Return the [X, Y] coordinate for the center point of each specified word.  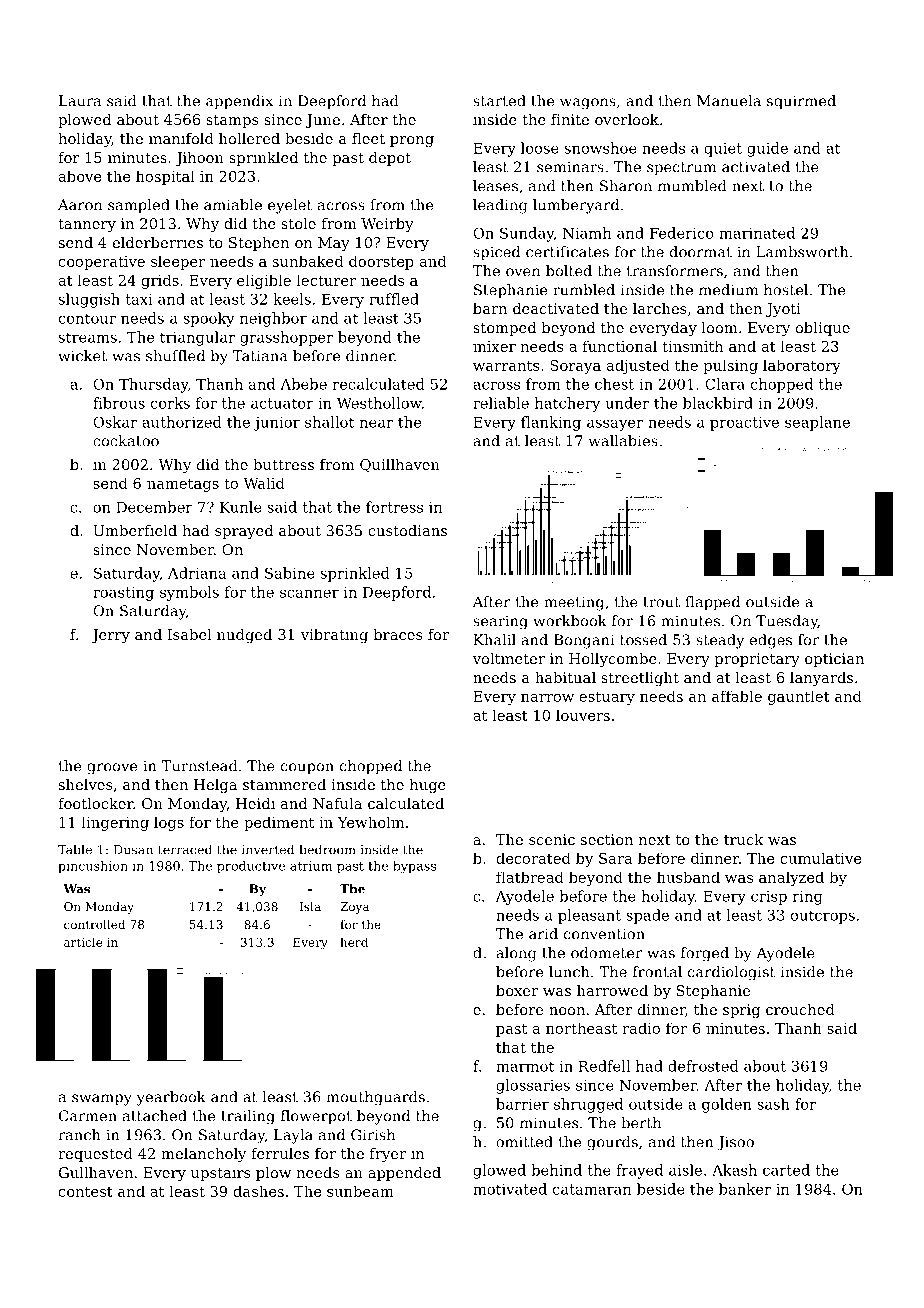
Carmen [88, 1116]
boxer [517, 990]
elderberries [158, 242]
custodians [407, 530]
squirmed [801, 102]
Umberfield [135, 530]
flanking [551, 423]
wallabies [623, 441]
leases [495, 186]
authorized [182, 422]
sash [773, 1104]
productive [251, 867]
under [627, 403]
